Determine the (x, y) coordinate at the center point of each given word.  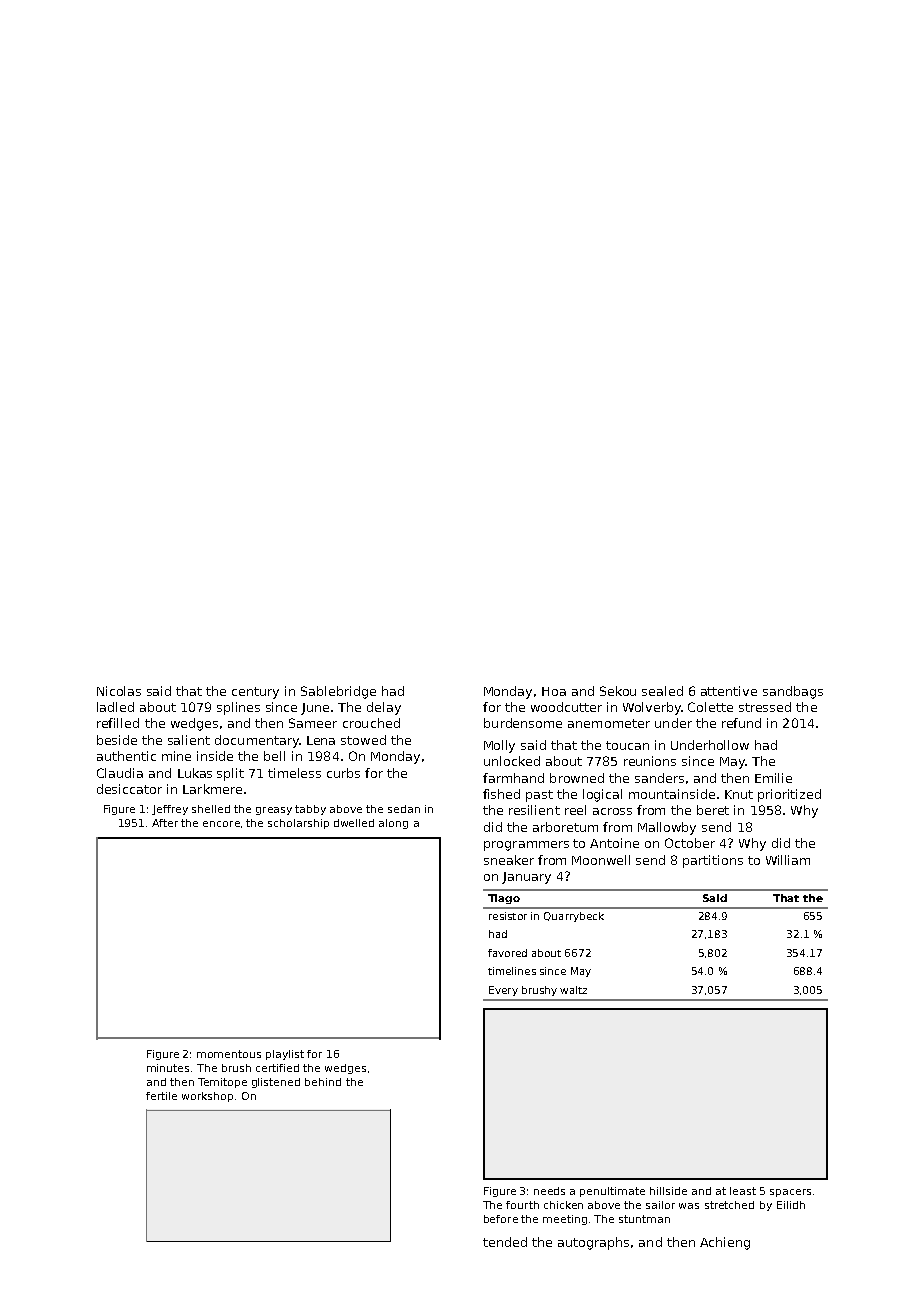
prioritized (789, 795)
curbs (343, 773)
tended (505, 1242)
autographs (593, 1243)
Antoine (614, 843)
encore (221, 824)
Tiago (504, 899)
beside (117, 740)
